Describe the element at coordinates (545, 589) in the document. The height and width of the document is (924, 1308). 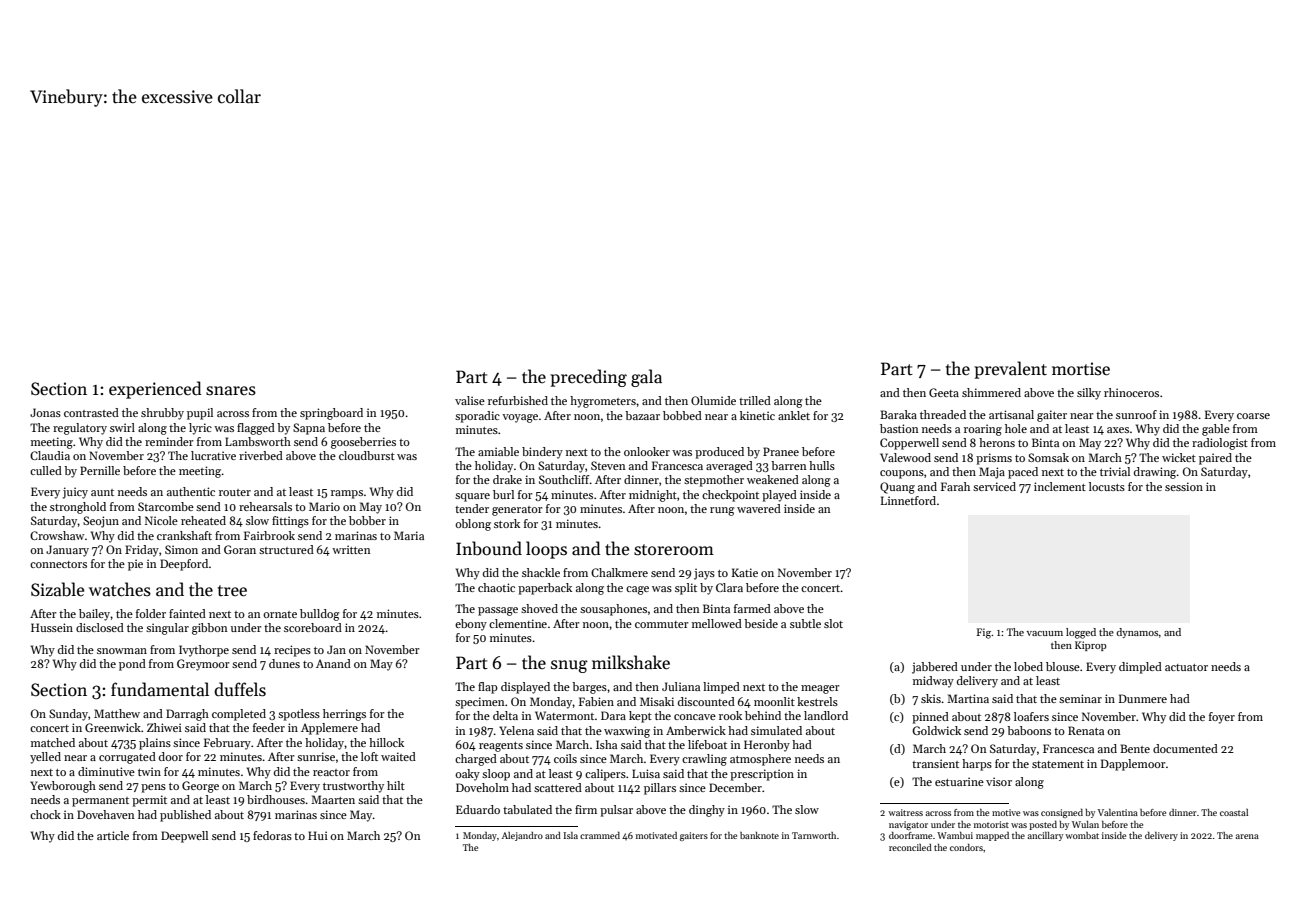
I see `paperback` at that location.
